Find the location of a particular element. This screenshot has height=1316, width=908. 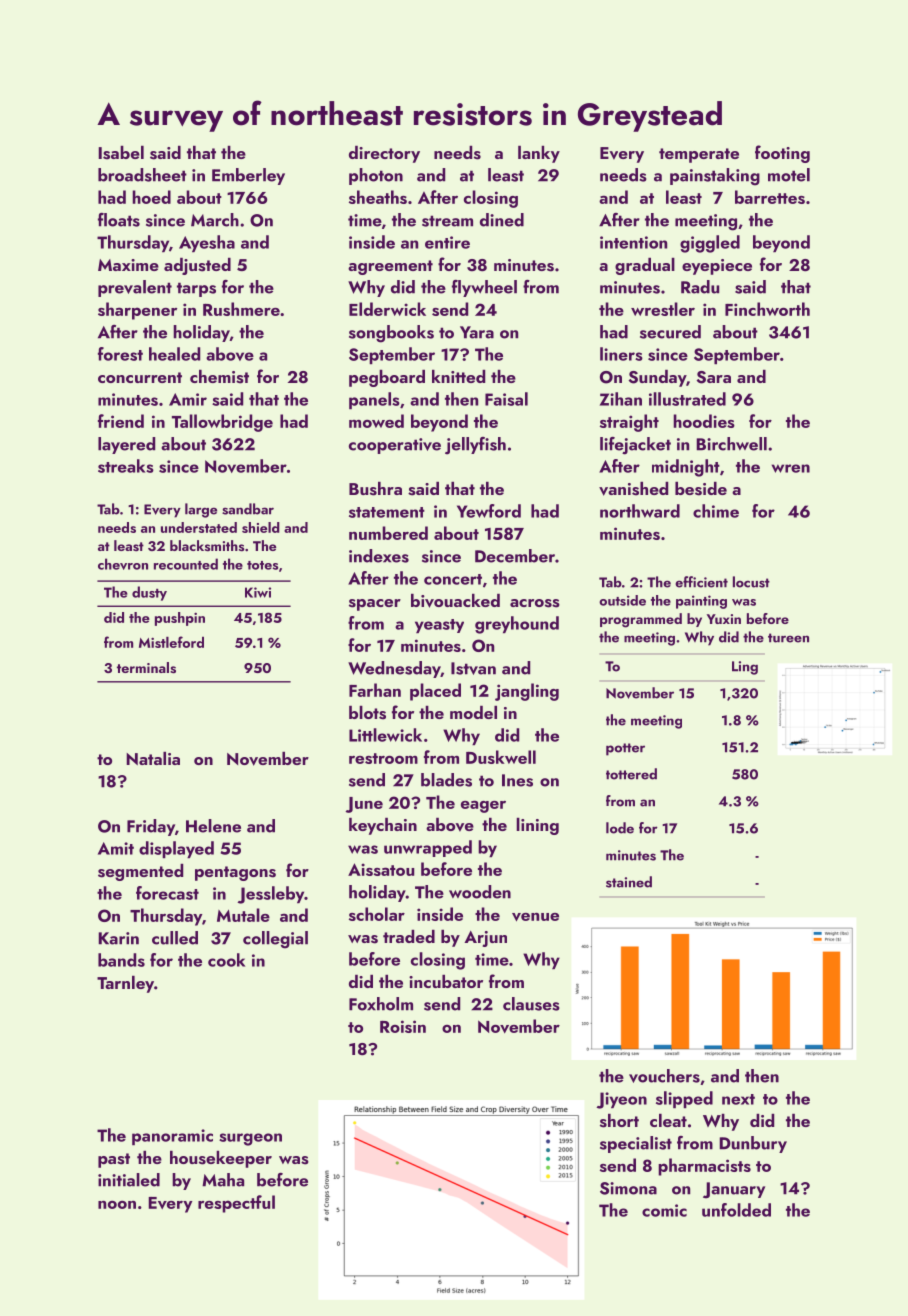

concurrent is located at coordinates (140, 377).
